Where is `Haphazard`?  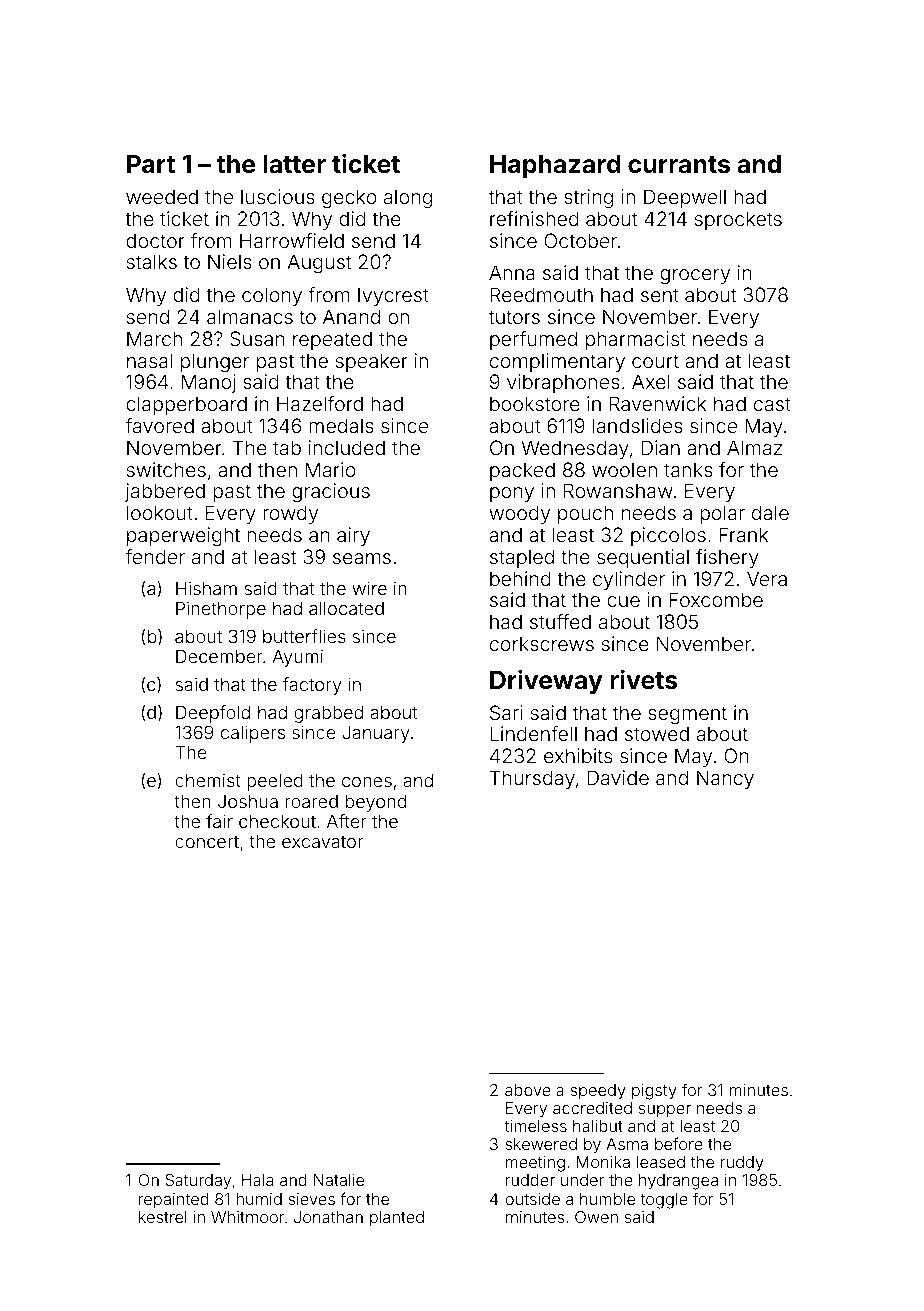 Haphazard is located at coordinates (555, 166).
